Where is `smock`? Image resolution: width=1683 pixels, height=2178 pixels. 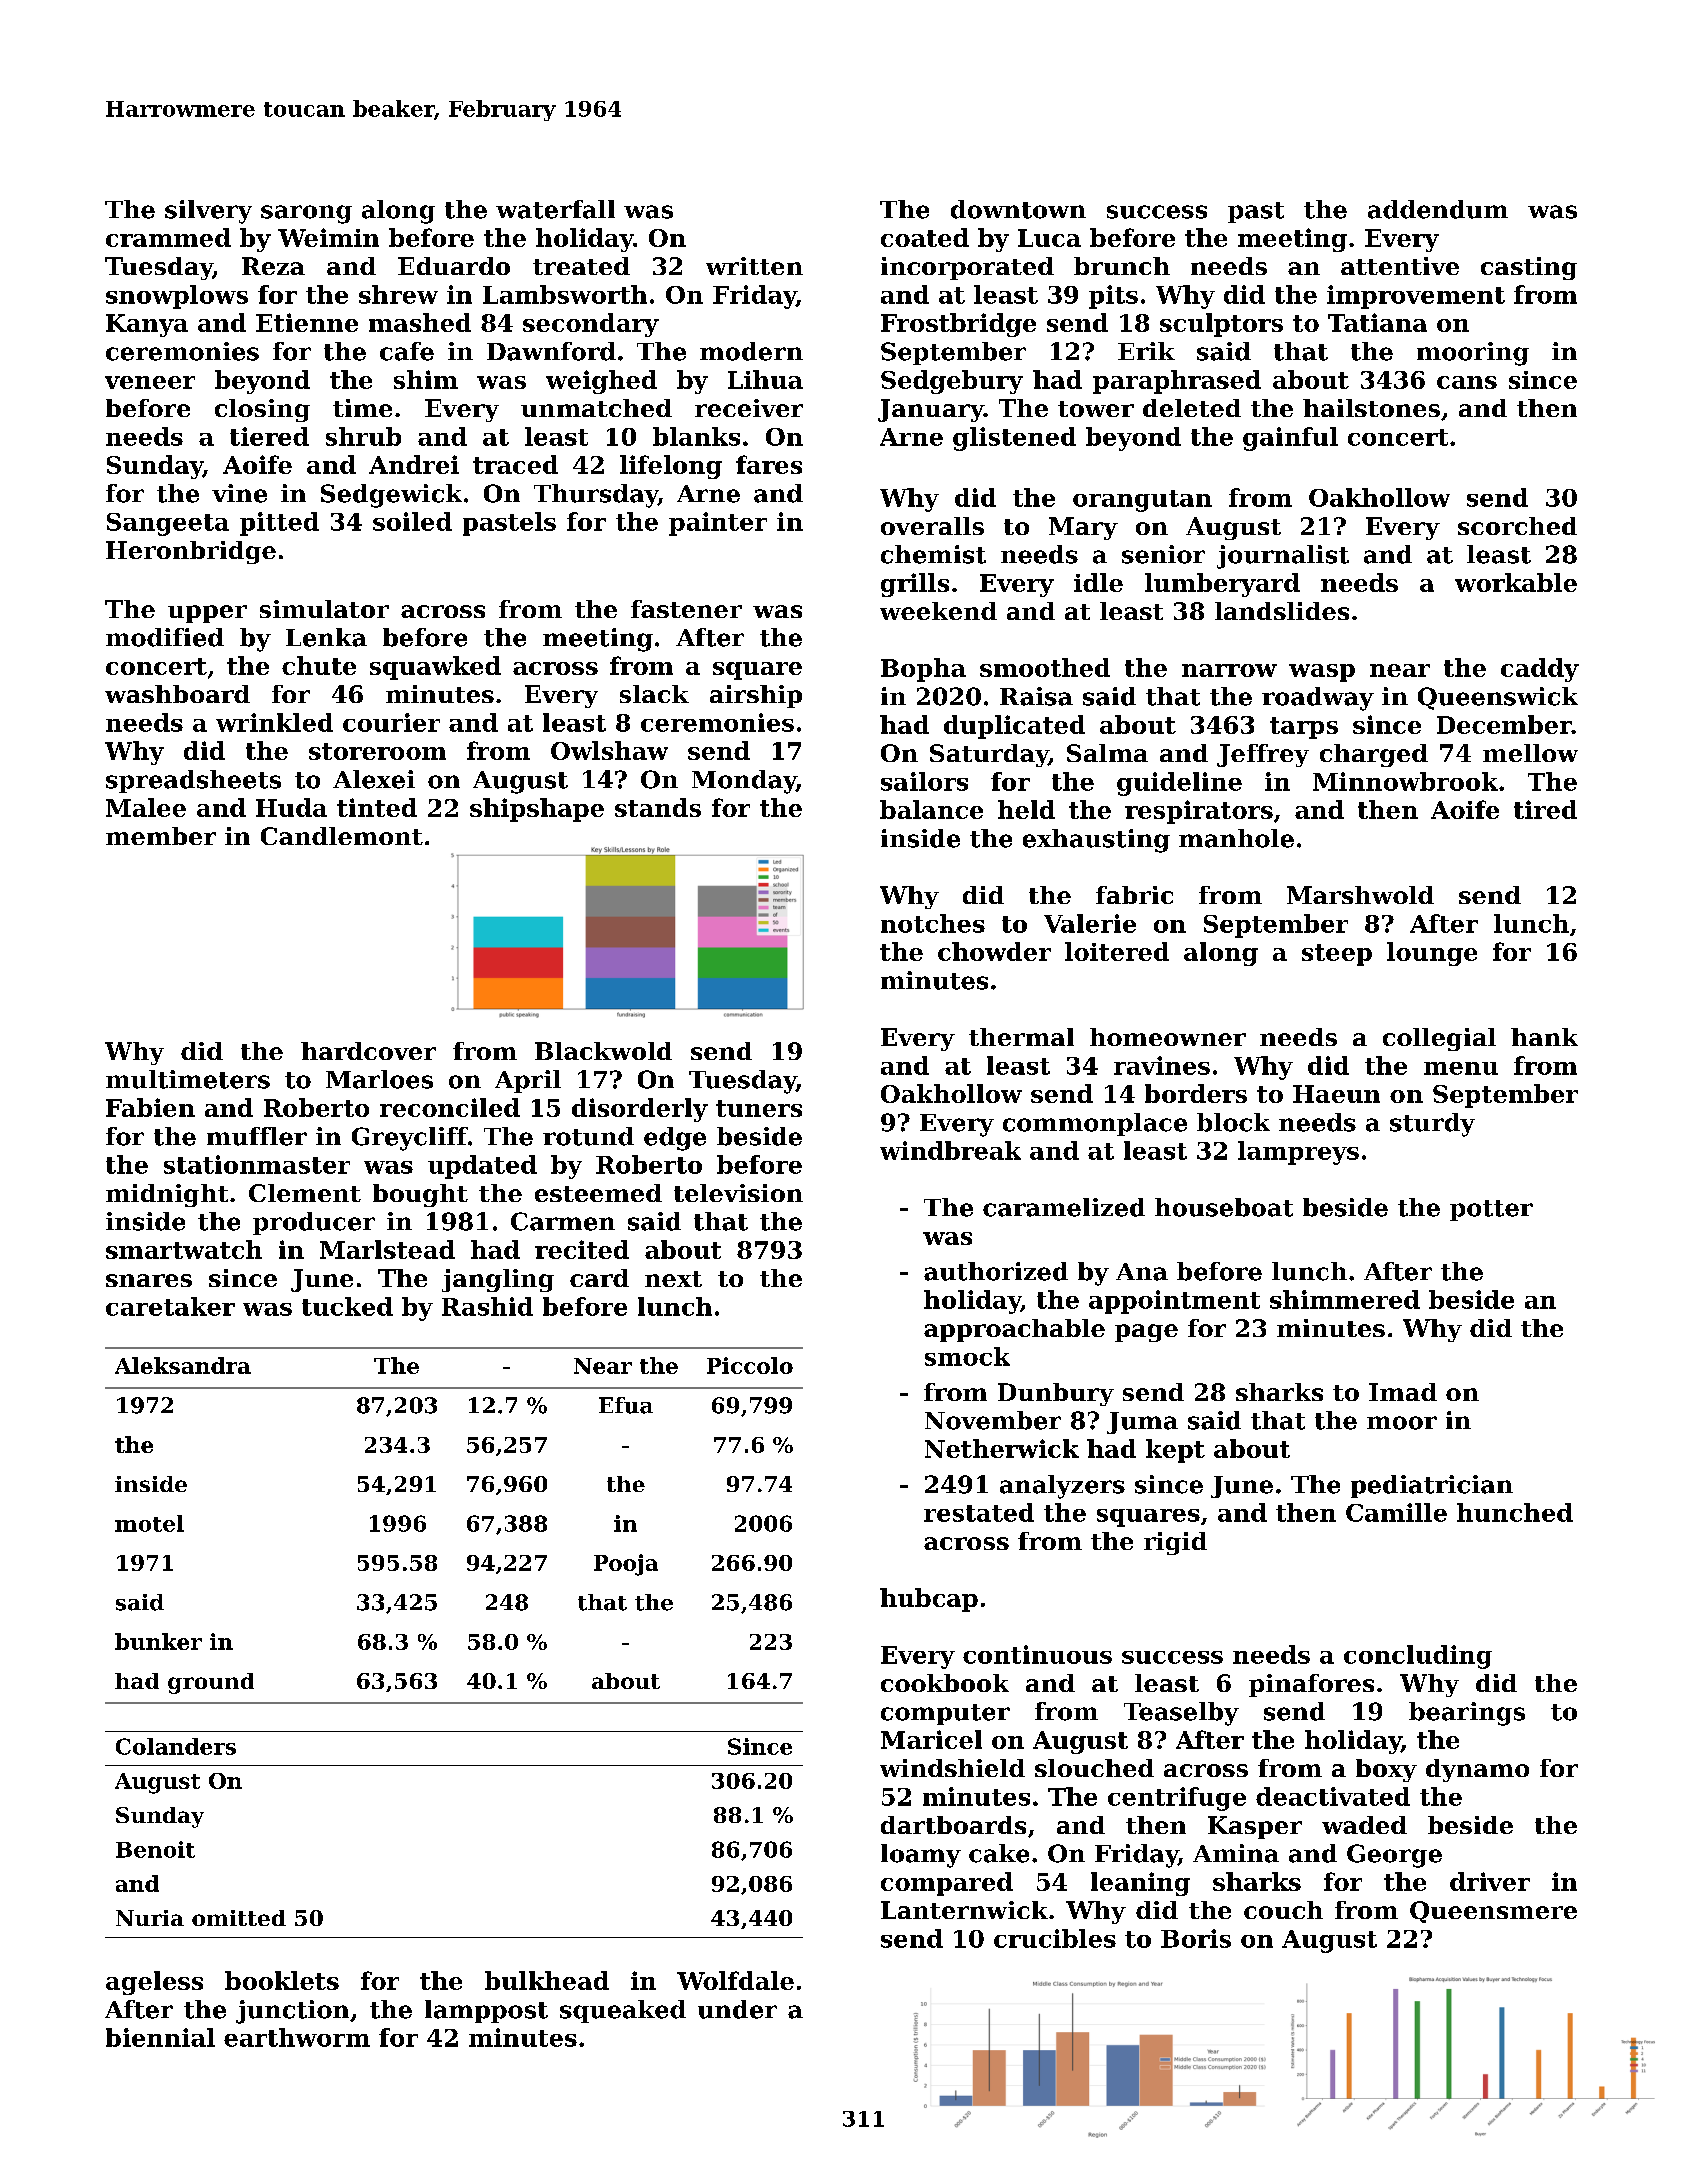 smock is located at coordinates (967, 1356).
